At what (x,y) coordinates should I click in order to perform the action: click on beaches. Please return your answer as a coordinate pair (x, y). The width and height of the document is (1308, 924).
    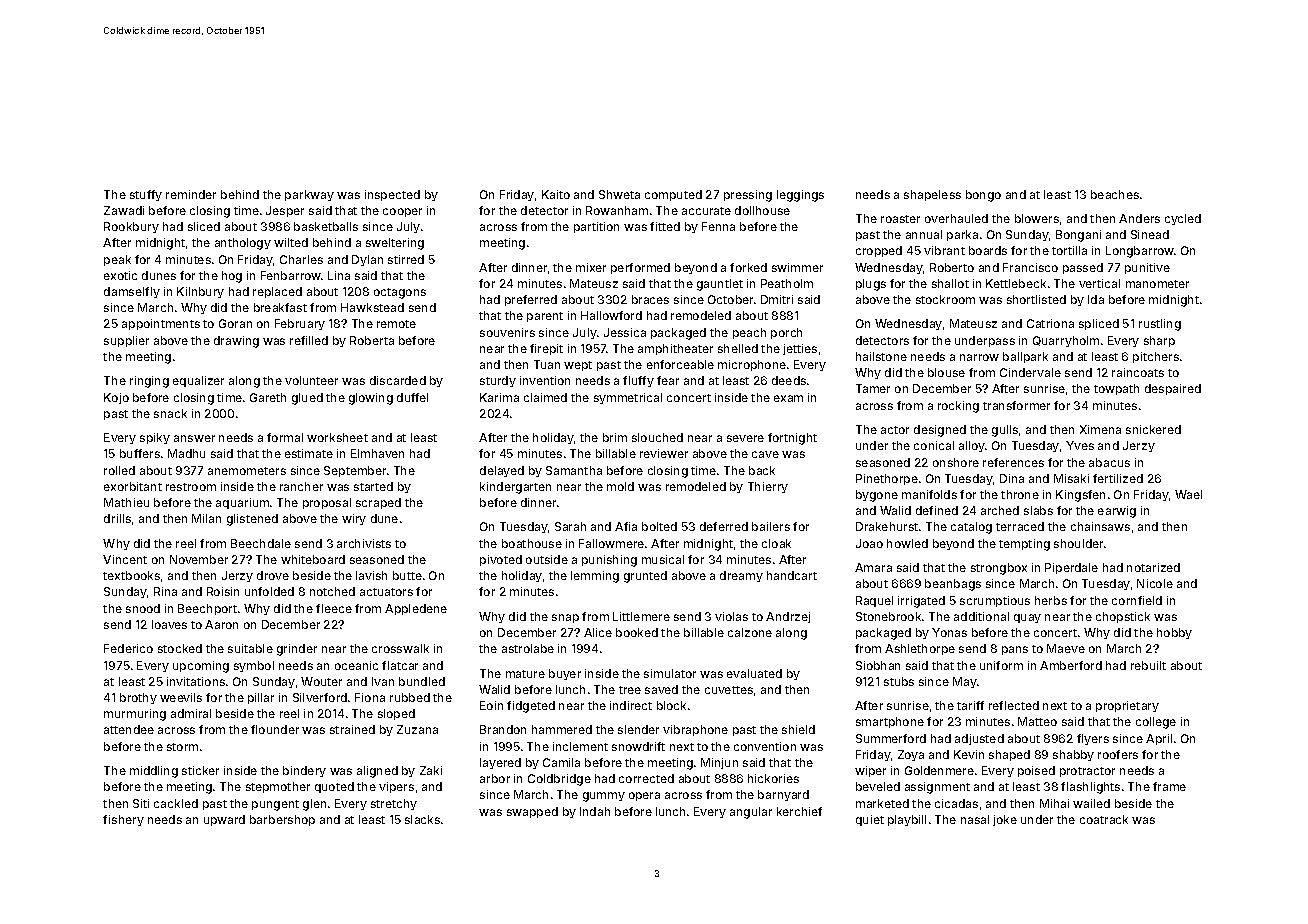
    Looking at the image, I should click on (1115, 194).
